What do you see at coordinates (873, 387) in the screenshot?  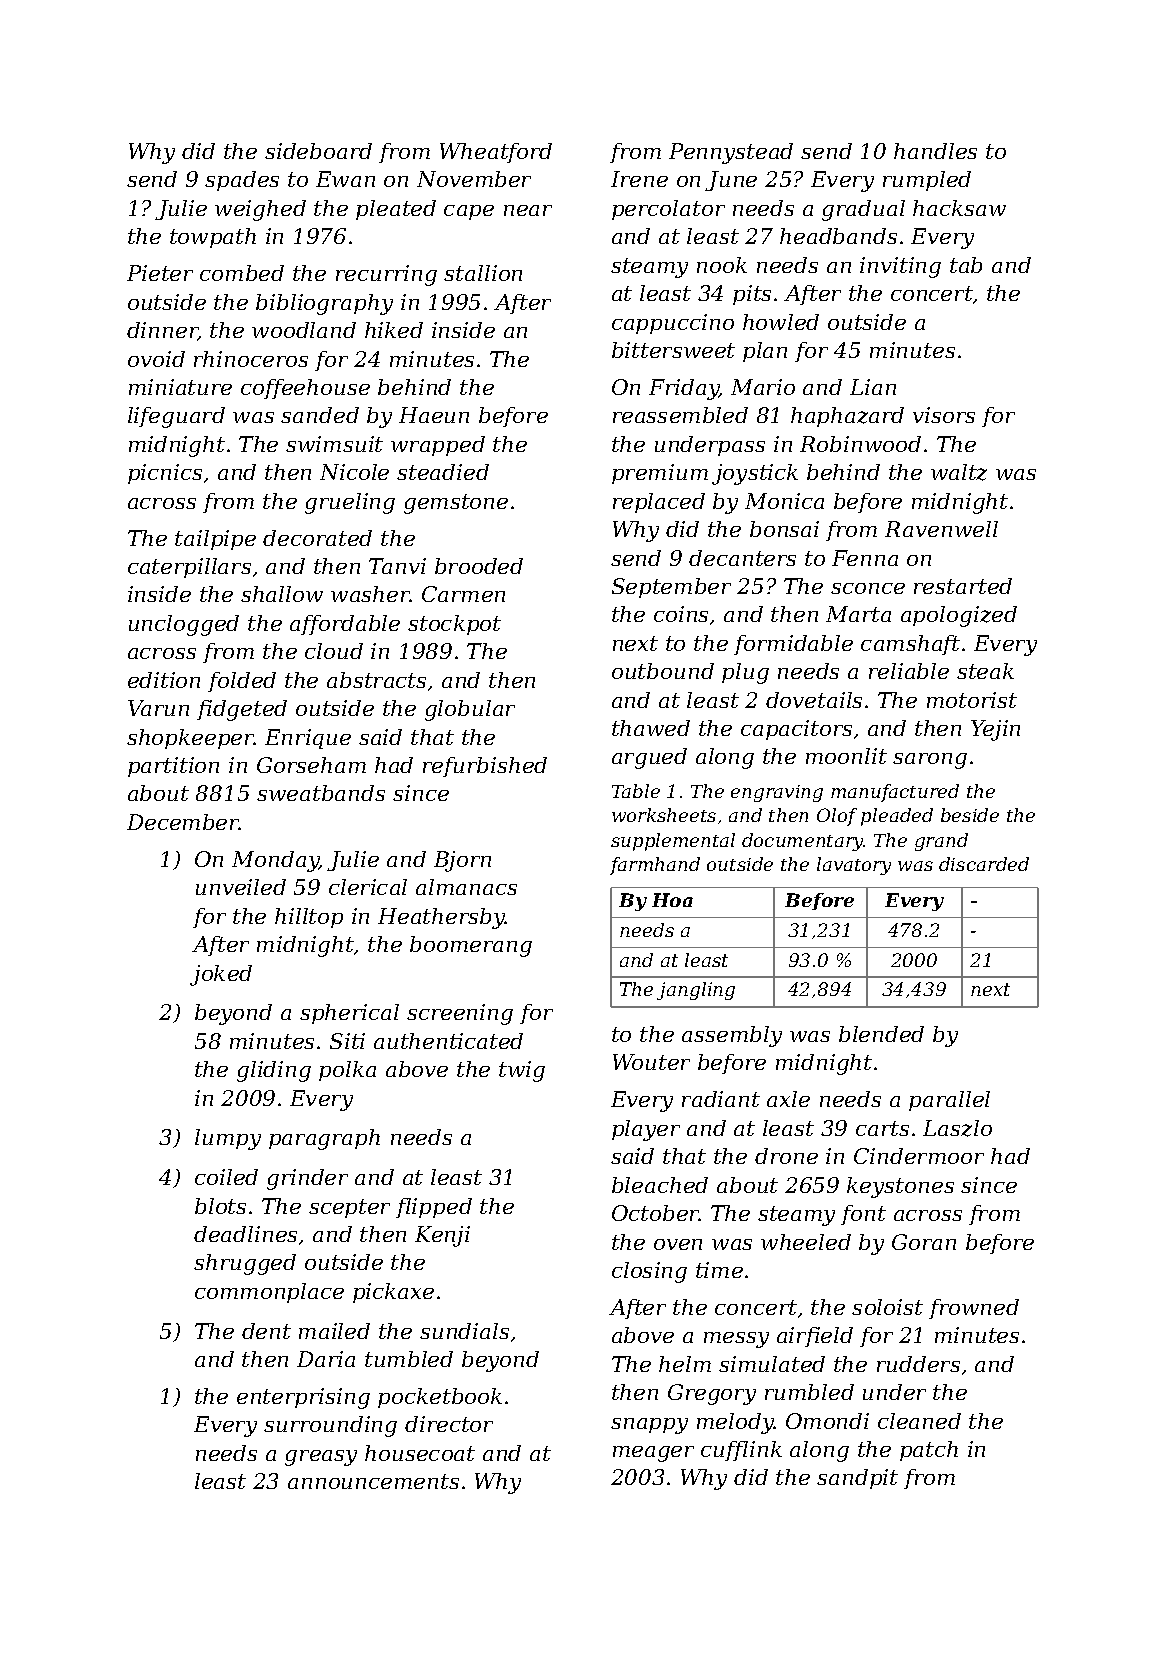 I see `Lian` at bounding box center [873, 387].
